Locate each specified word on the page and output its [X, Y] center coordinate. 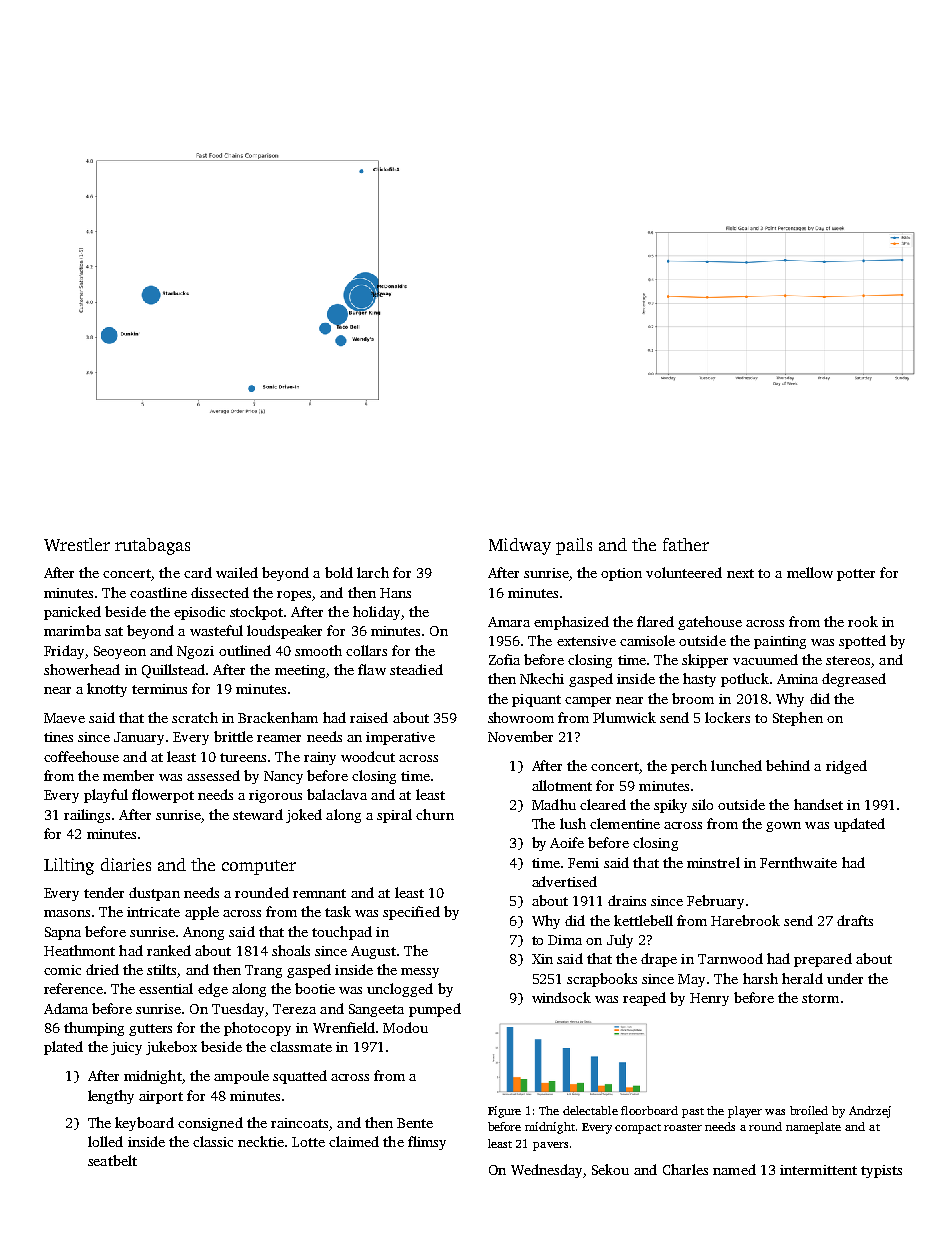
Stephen [798, 719]
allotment [562, 785]
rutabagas [152, 546]
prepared [823, 960]
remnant [319, 893]
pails [574, 546]
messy [420, 973]
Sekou [610, 1169]
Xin [542, 959]
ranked [169, 950]
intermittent [818, 1170]
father [686, 544]
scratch [195, 717]
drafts [855, 920]
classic [213, 1141]
